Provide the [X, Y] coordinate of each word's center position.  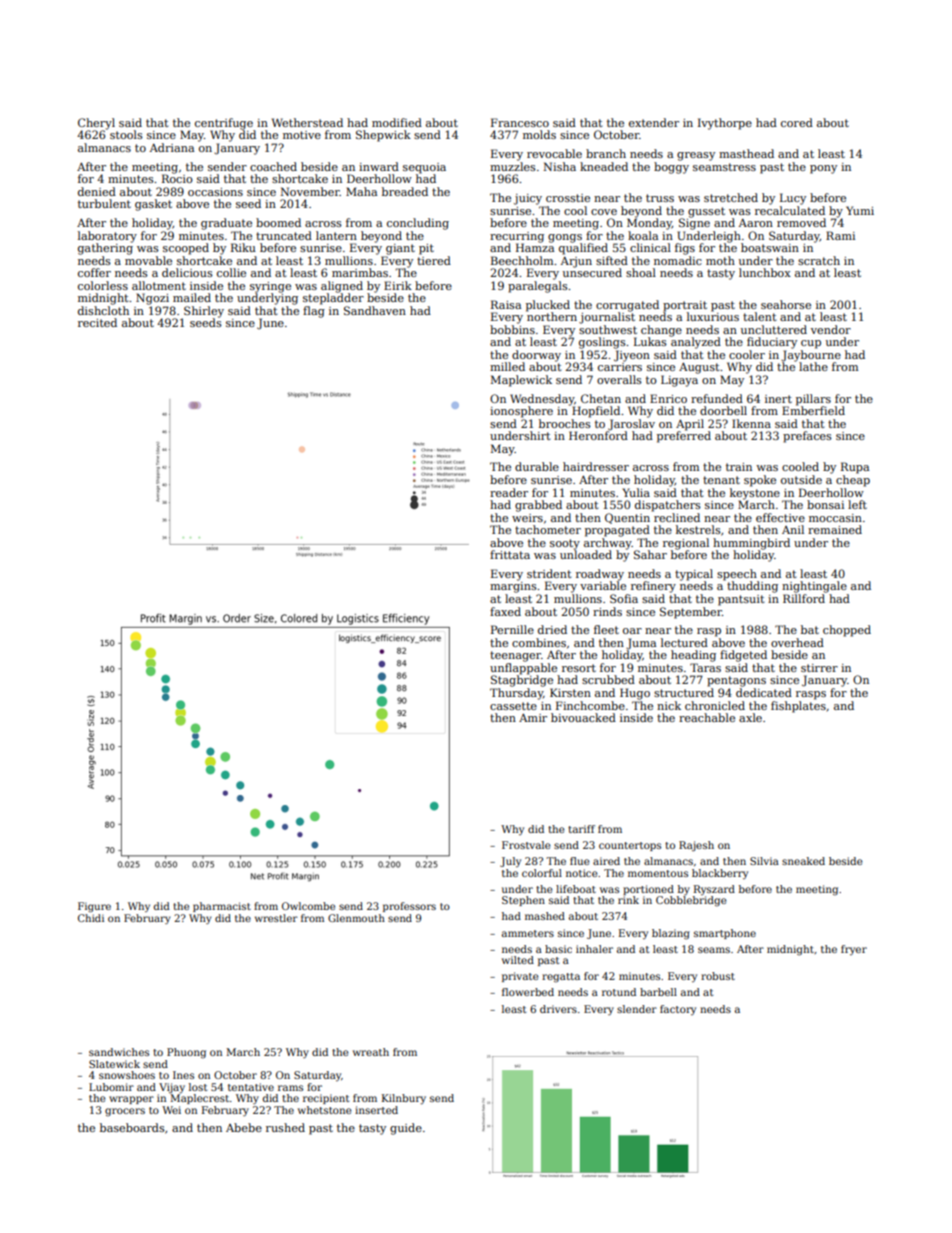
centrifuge [224, 124]
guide [406, 1129]
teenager [515, 656]
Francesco [520, 122]
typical [694, 575]
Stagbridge [522, 681]
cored [797, 122]
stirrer [819, 668]
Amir [533, 718]
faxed [505, 611]
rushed [285, 1127]
